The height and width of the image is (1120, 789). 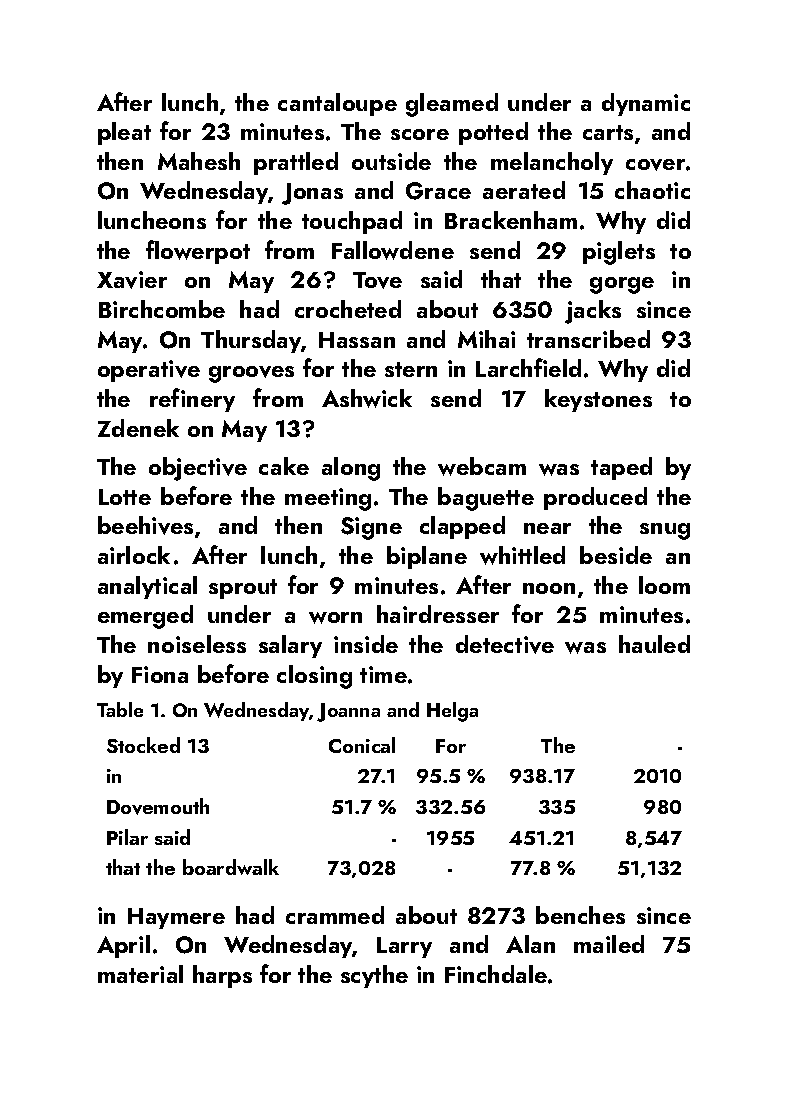 I want to click on crammed, so click(x=335, y=915).
